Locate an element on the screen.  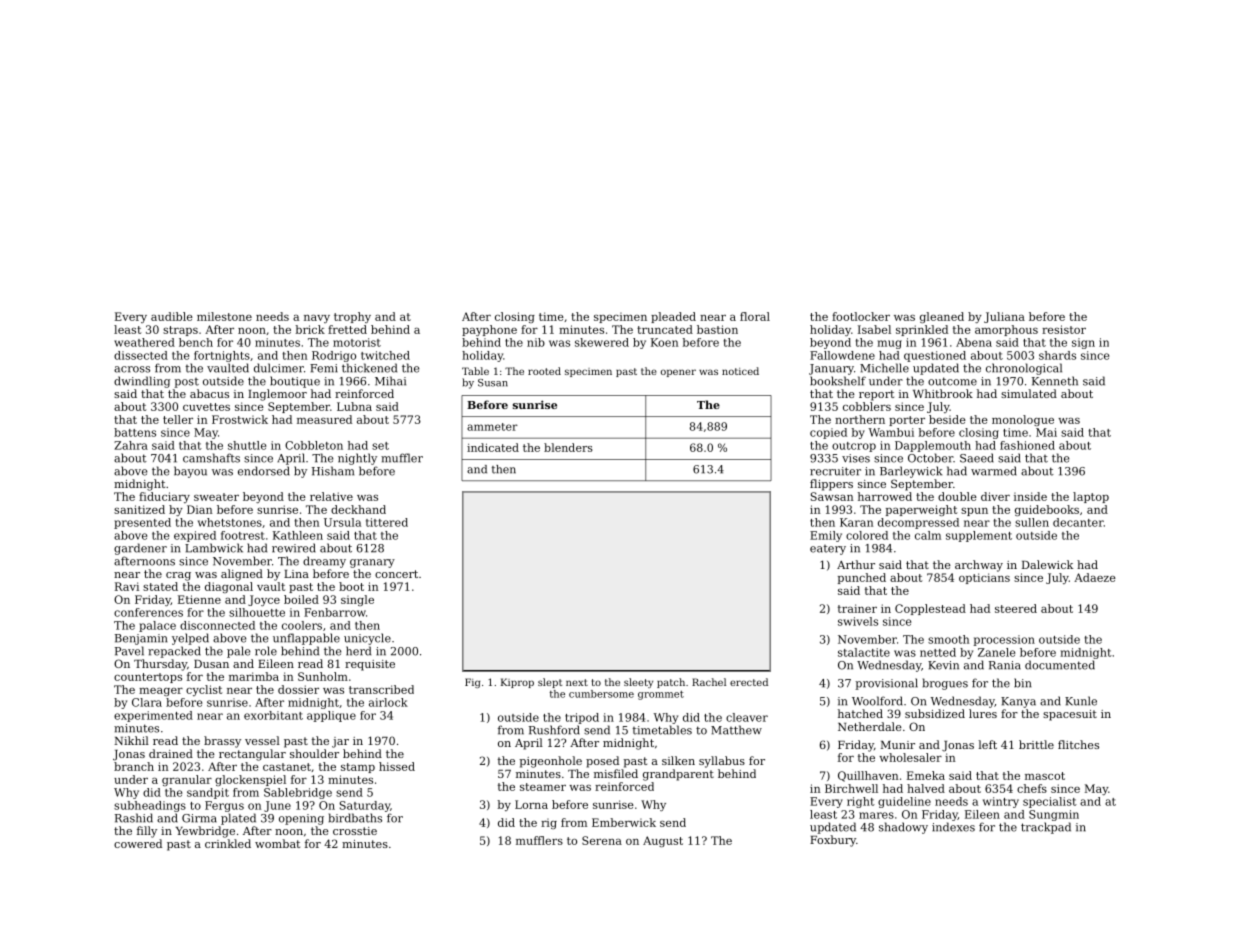
navy is located at coordinates (317, 319).
